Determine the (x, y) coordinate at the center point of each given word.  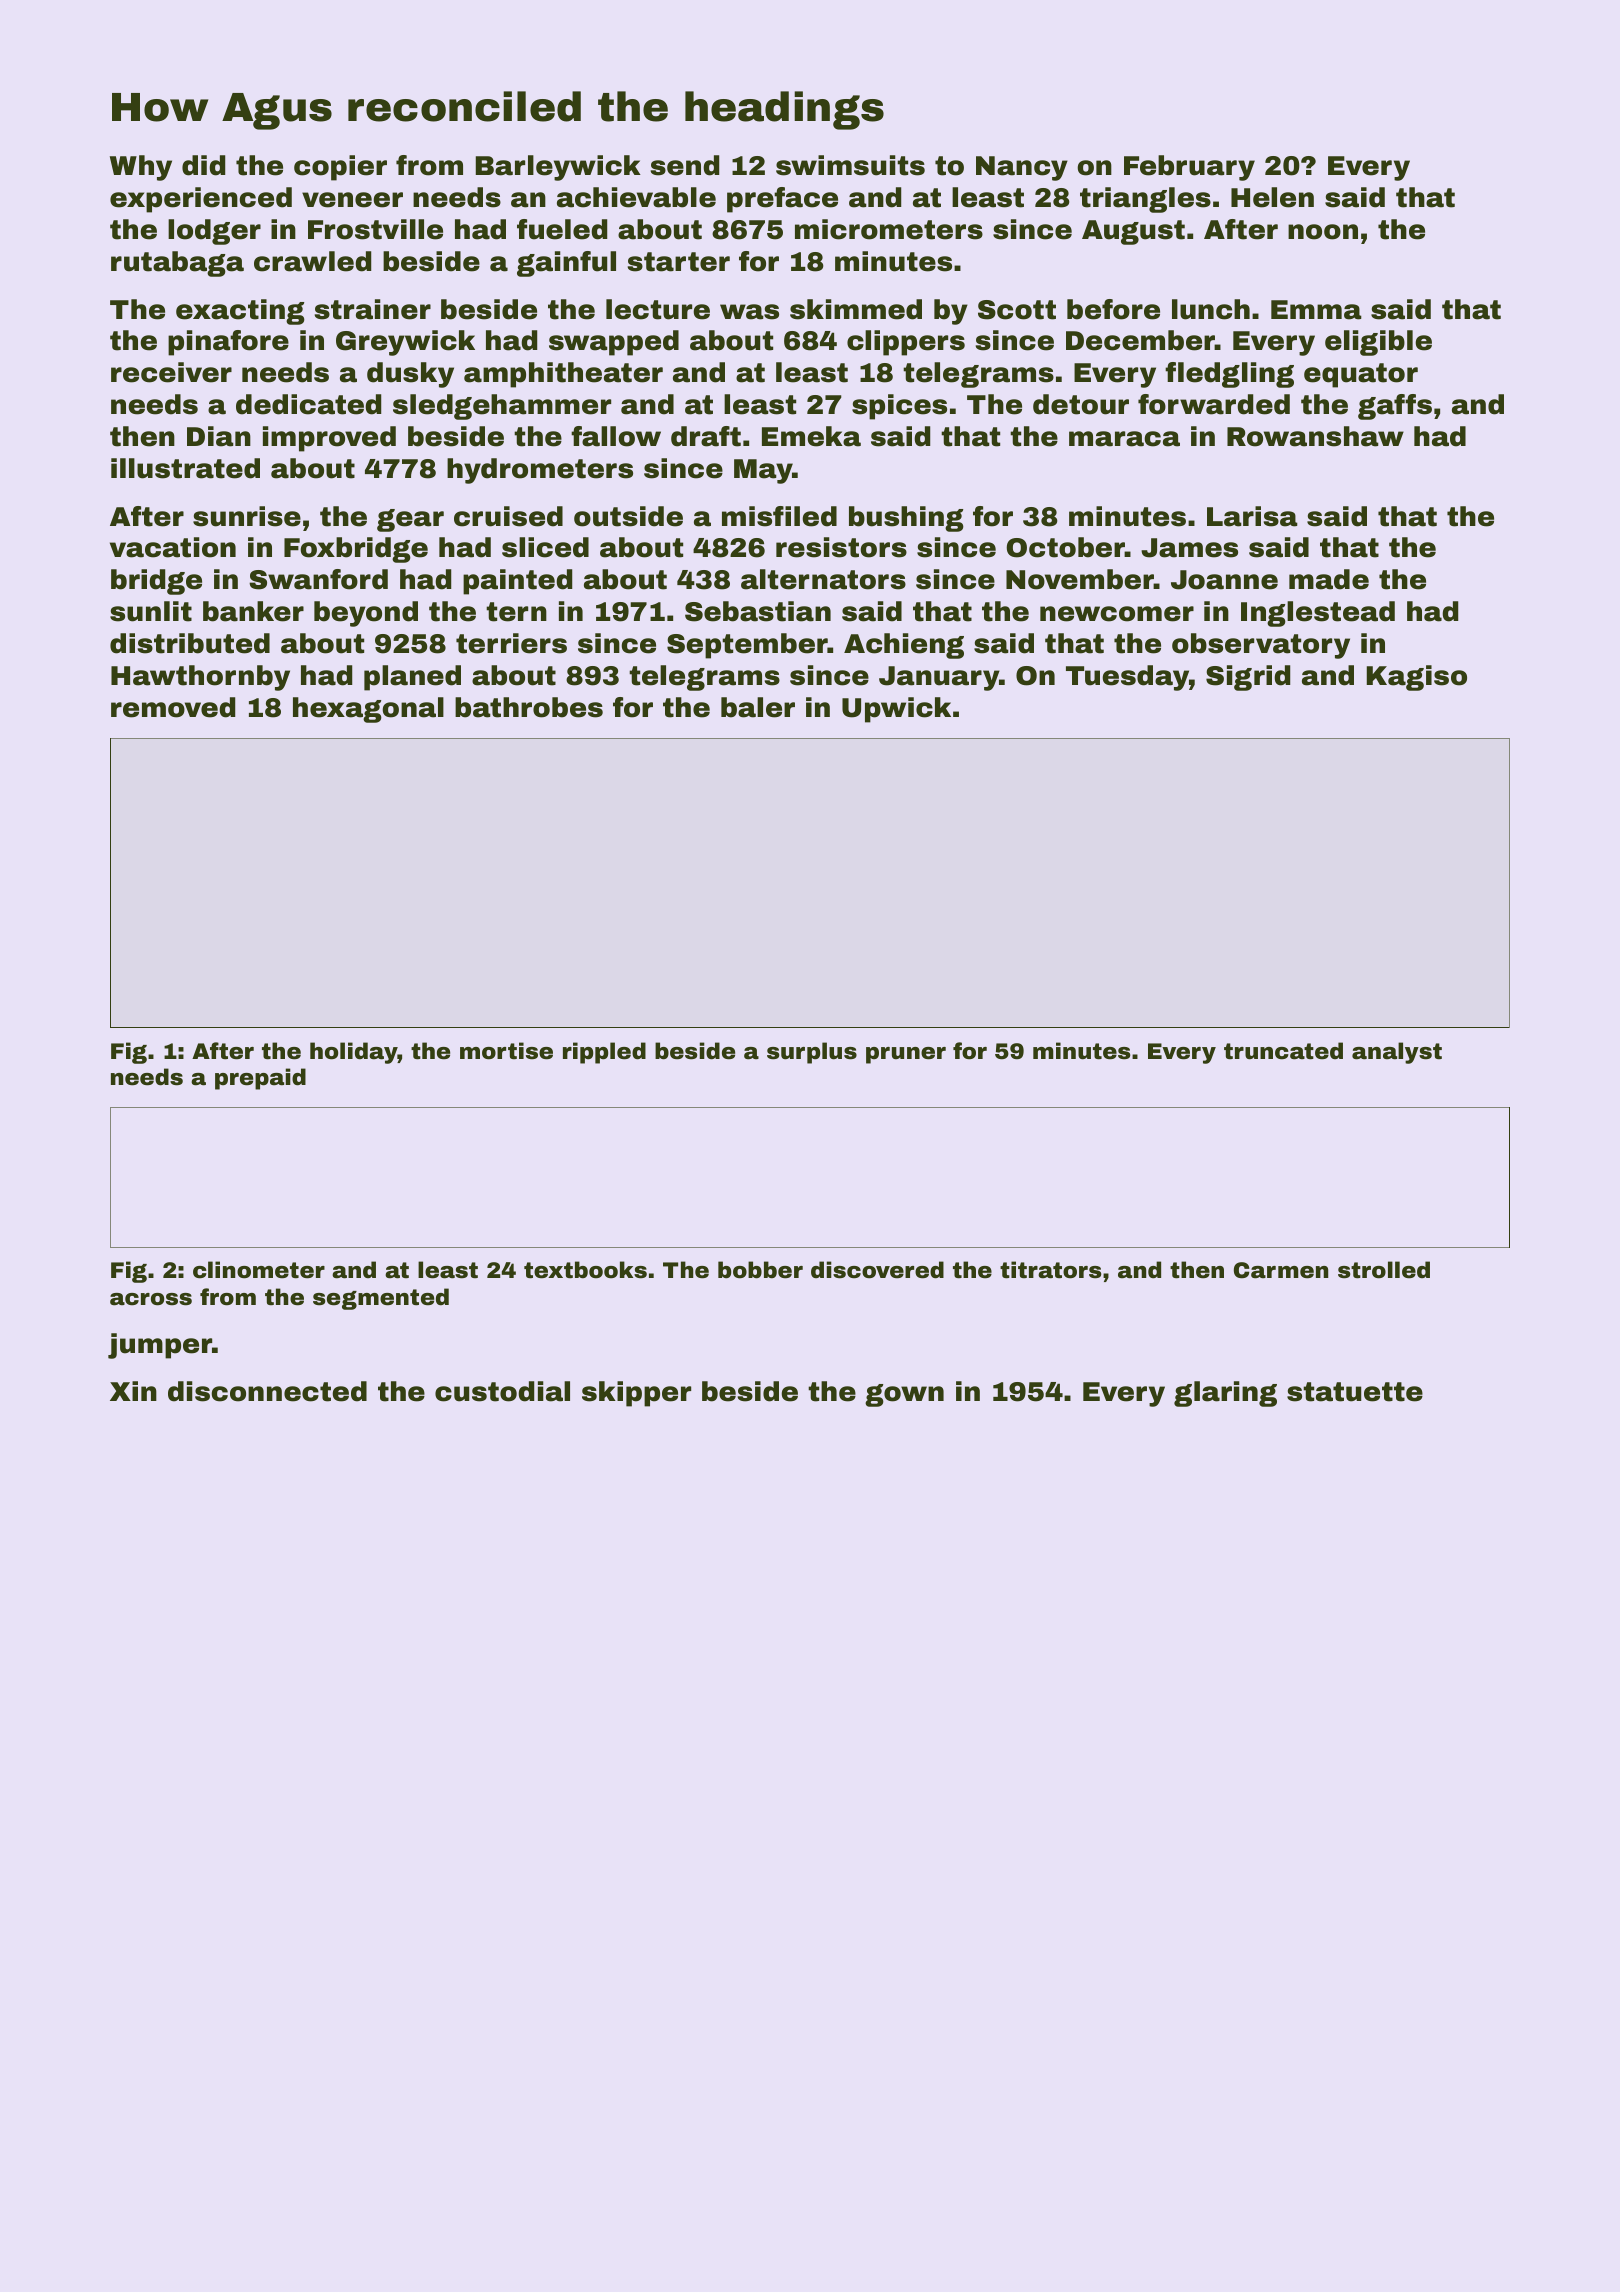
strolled (1384, 1270)
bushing (906, 519)
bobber (760, 1270)
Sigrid (1248, 678)
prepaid (260, 1079)
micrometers (889, 229)
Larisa (1252, 516)
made (1329, 579)
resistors (841, 547)
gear (410, 520)
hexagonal (368, 710)
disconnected (267, 1391)
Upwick (896, 710)
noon (1323, 232)
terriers (511, 643)
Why (141, 168)
